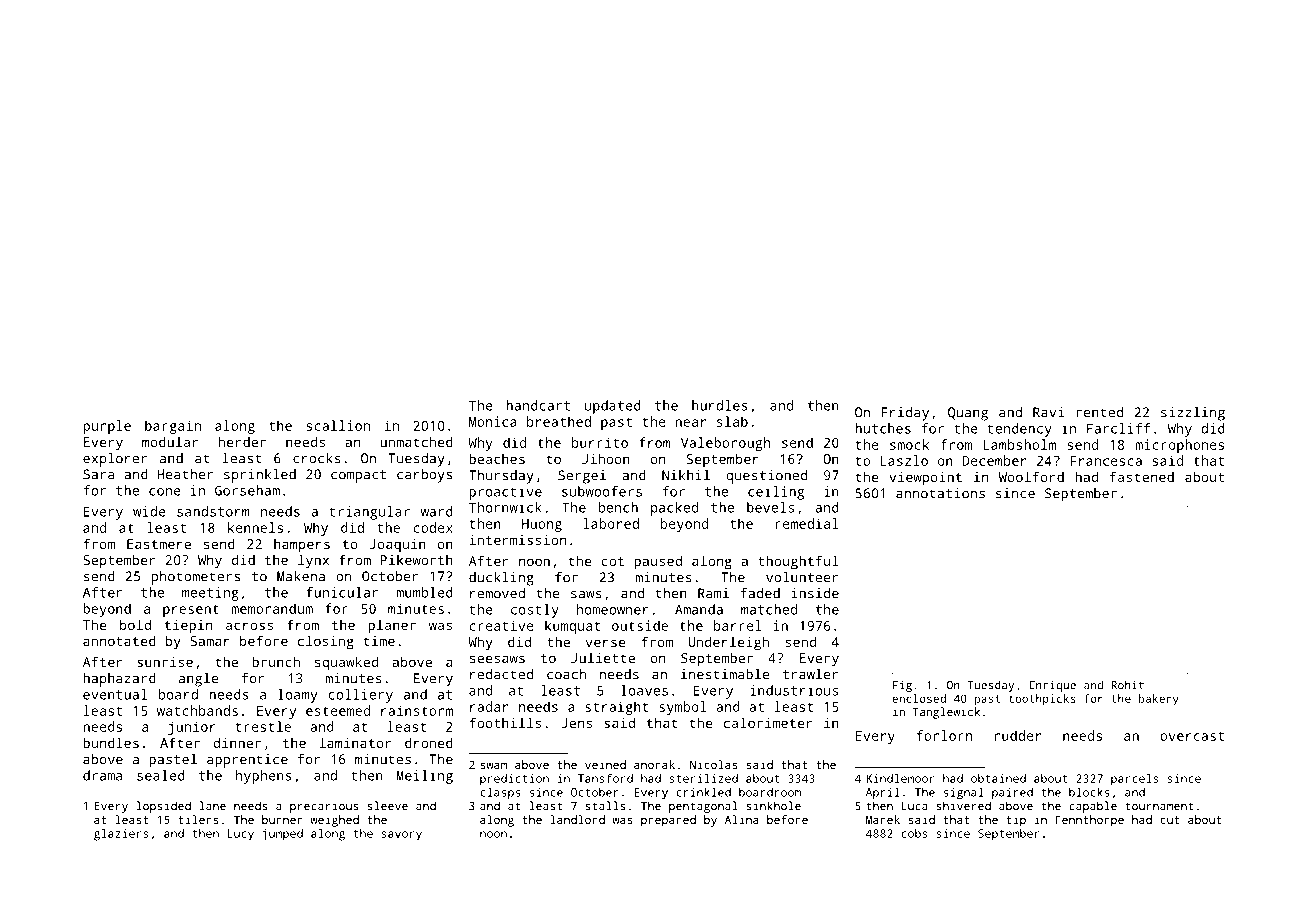 The height and width of the image is (924, 1308). Describe the element at coordinates (1179, 446) in the image. I see `microphones` at that location.
